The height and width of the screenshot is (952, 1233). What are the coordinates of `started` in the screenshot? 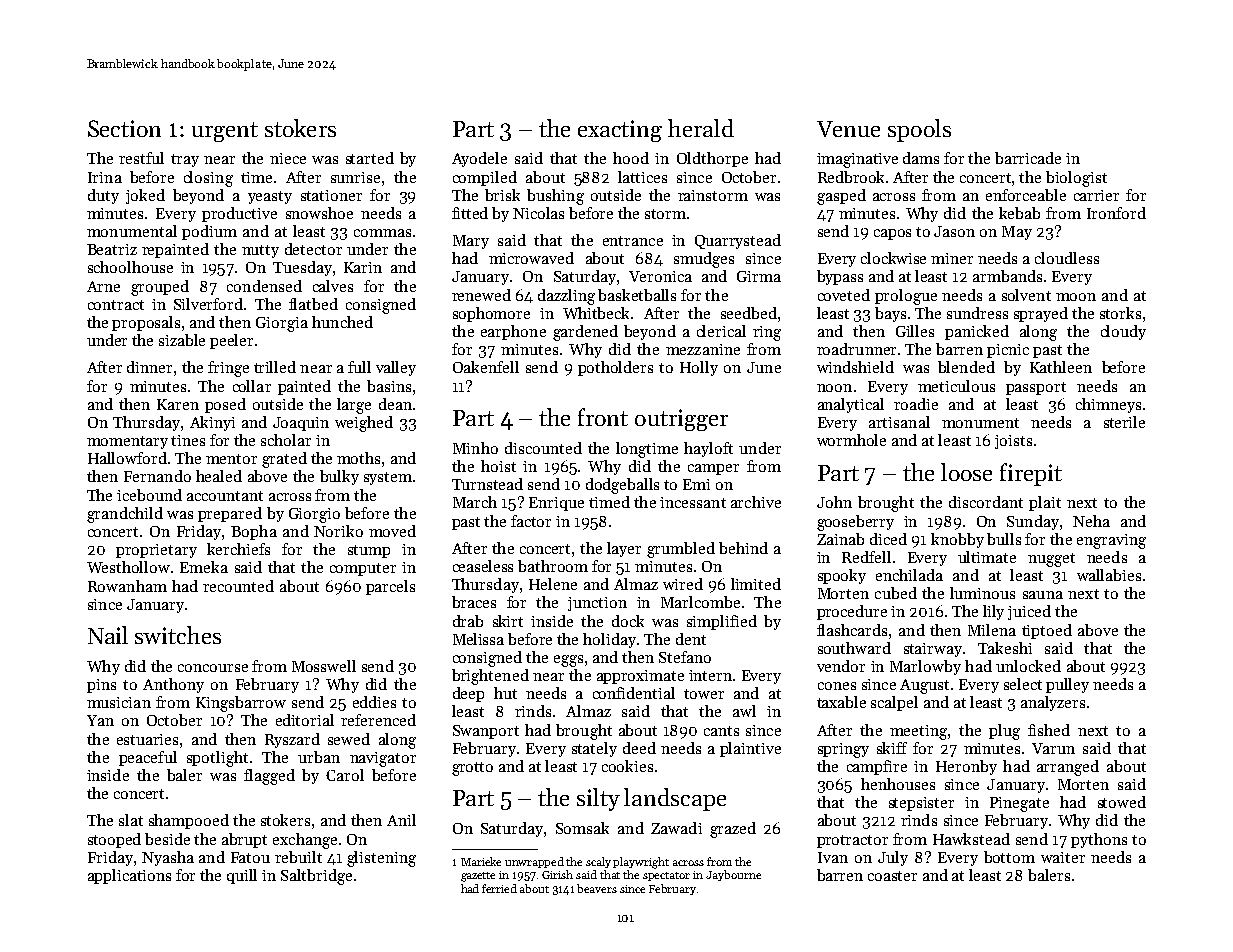 It's located at (370, 158).
